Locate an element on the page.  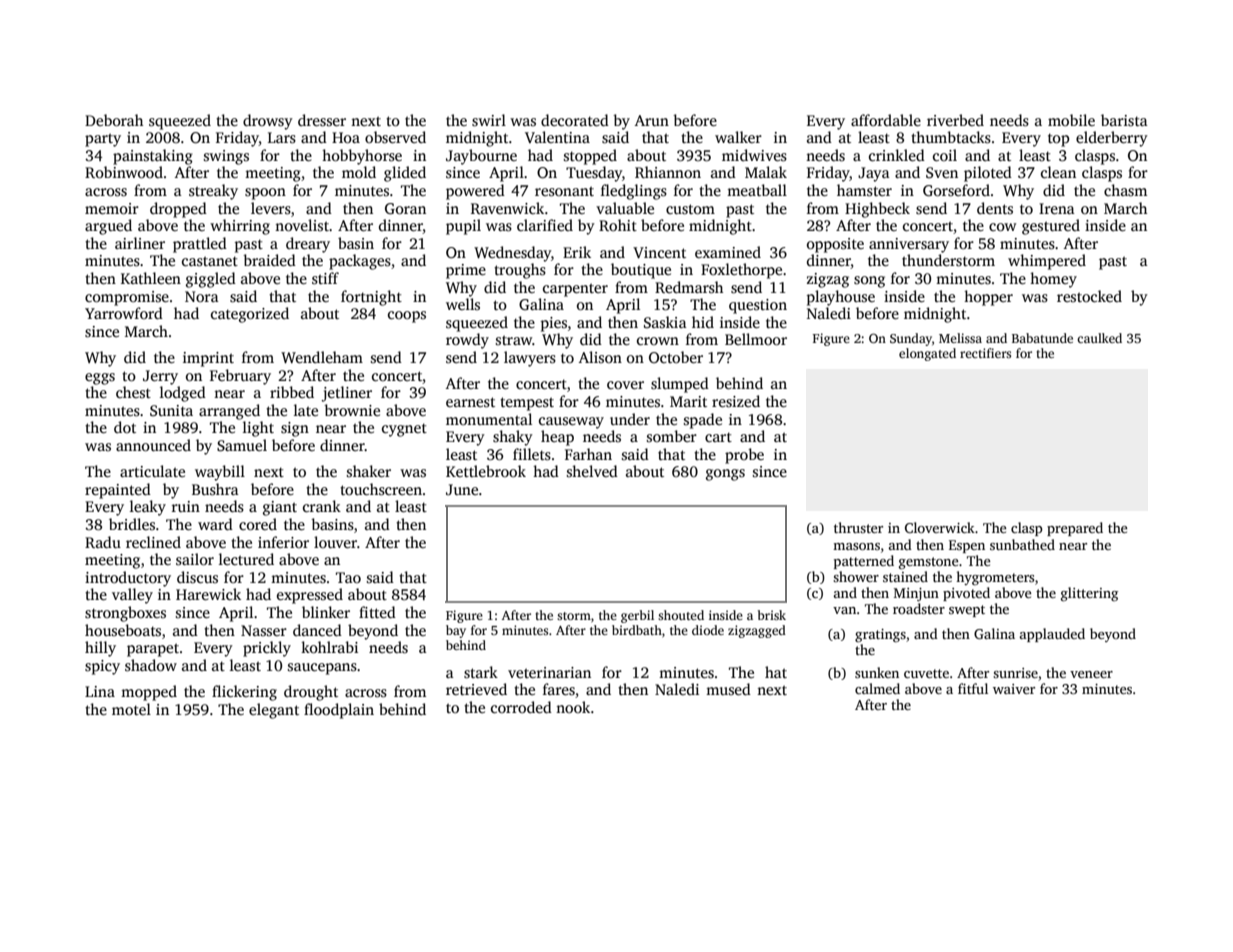
Arun is located at coordinates (652, 120).
